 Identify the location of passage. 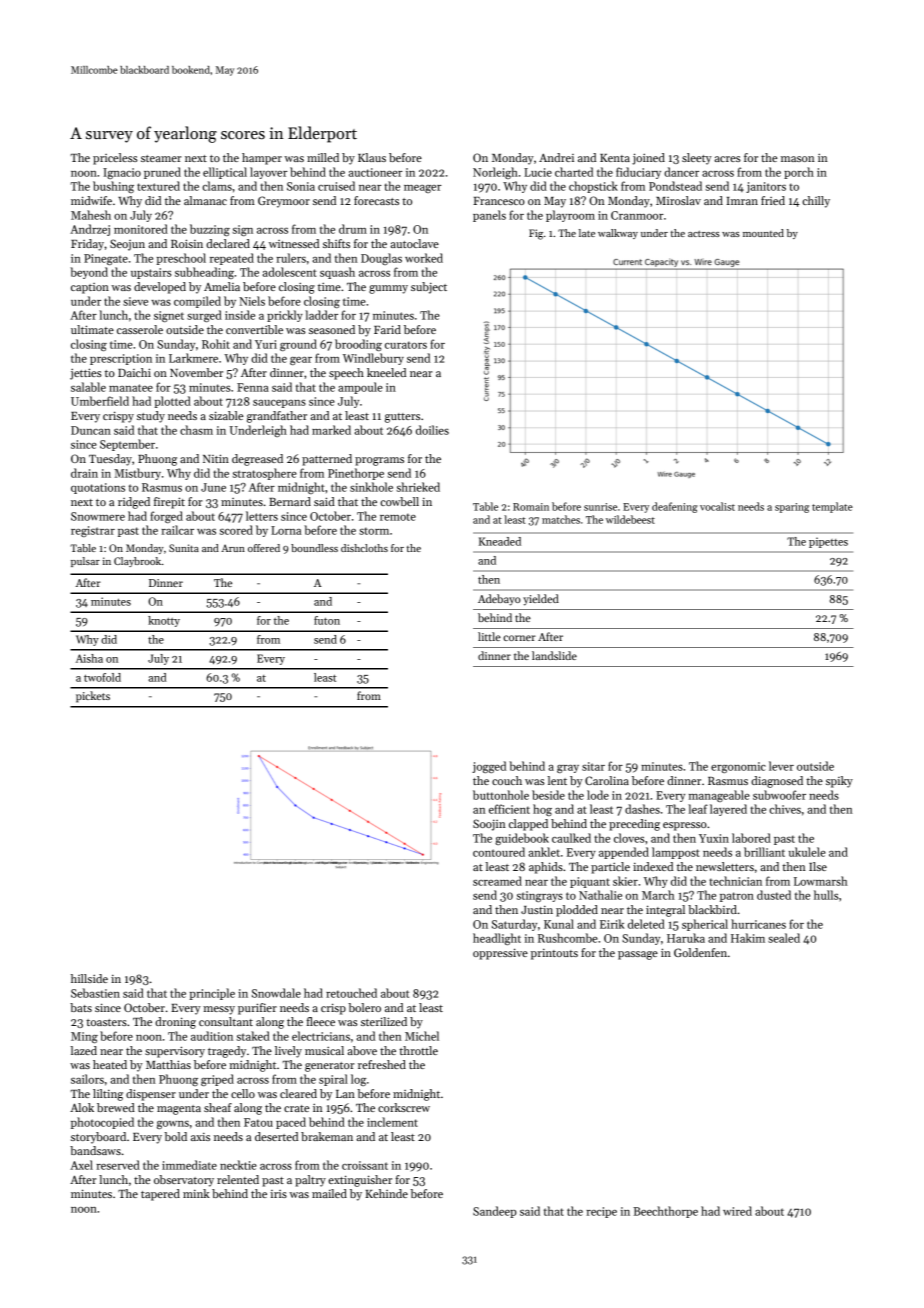
(638, 955).
